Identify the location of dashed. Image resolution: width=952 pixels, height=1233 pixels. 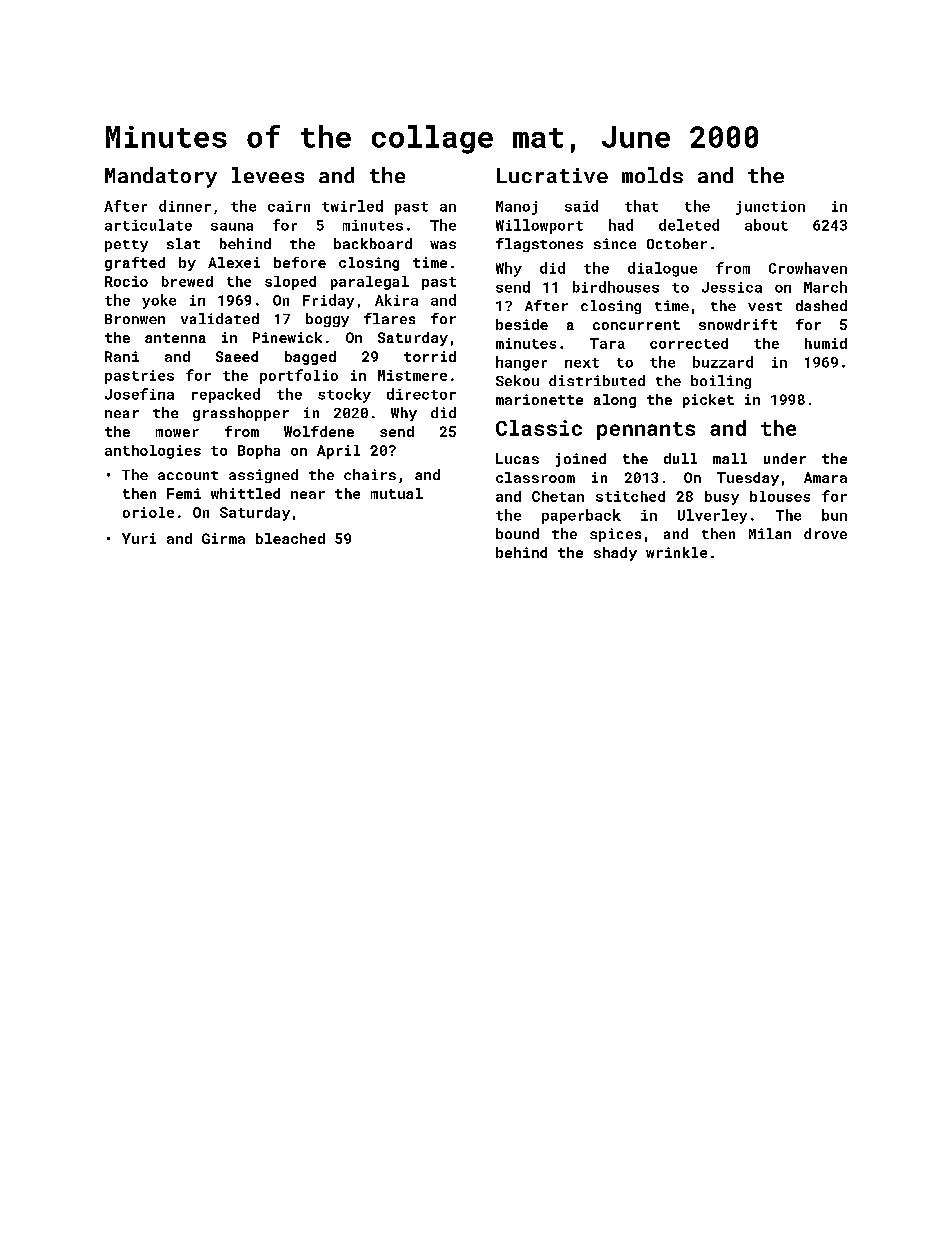
(821, 305).
